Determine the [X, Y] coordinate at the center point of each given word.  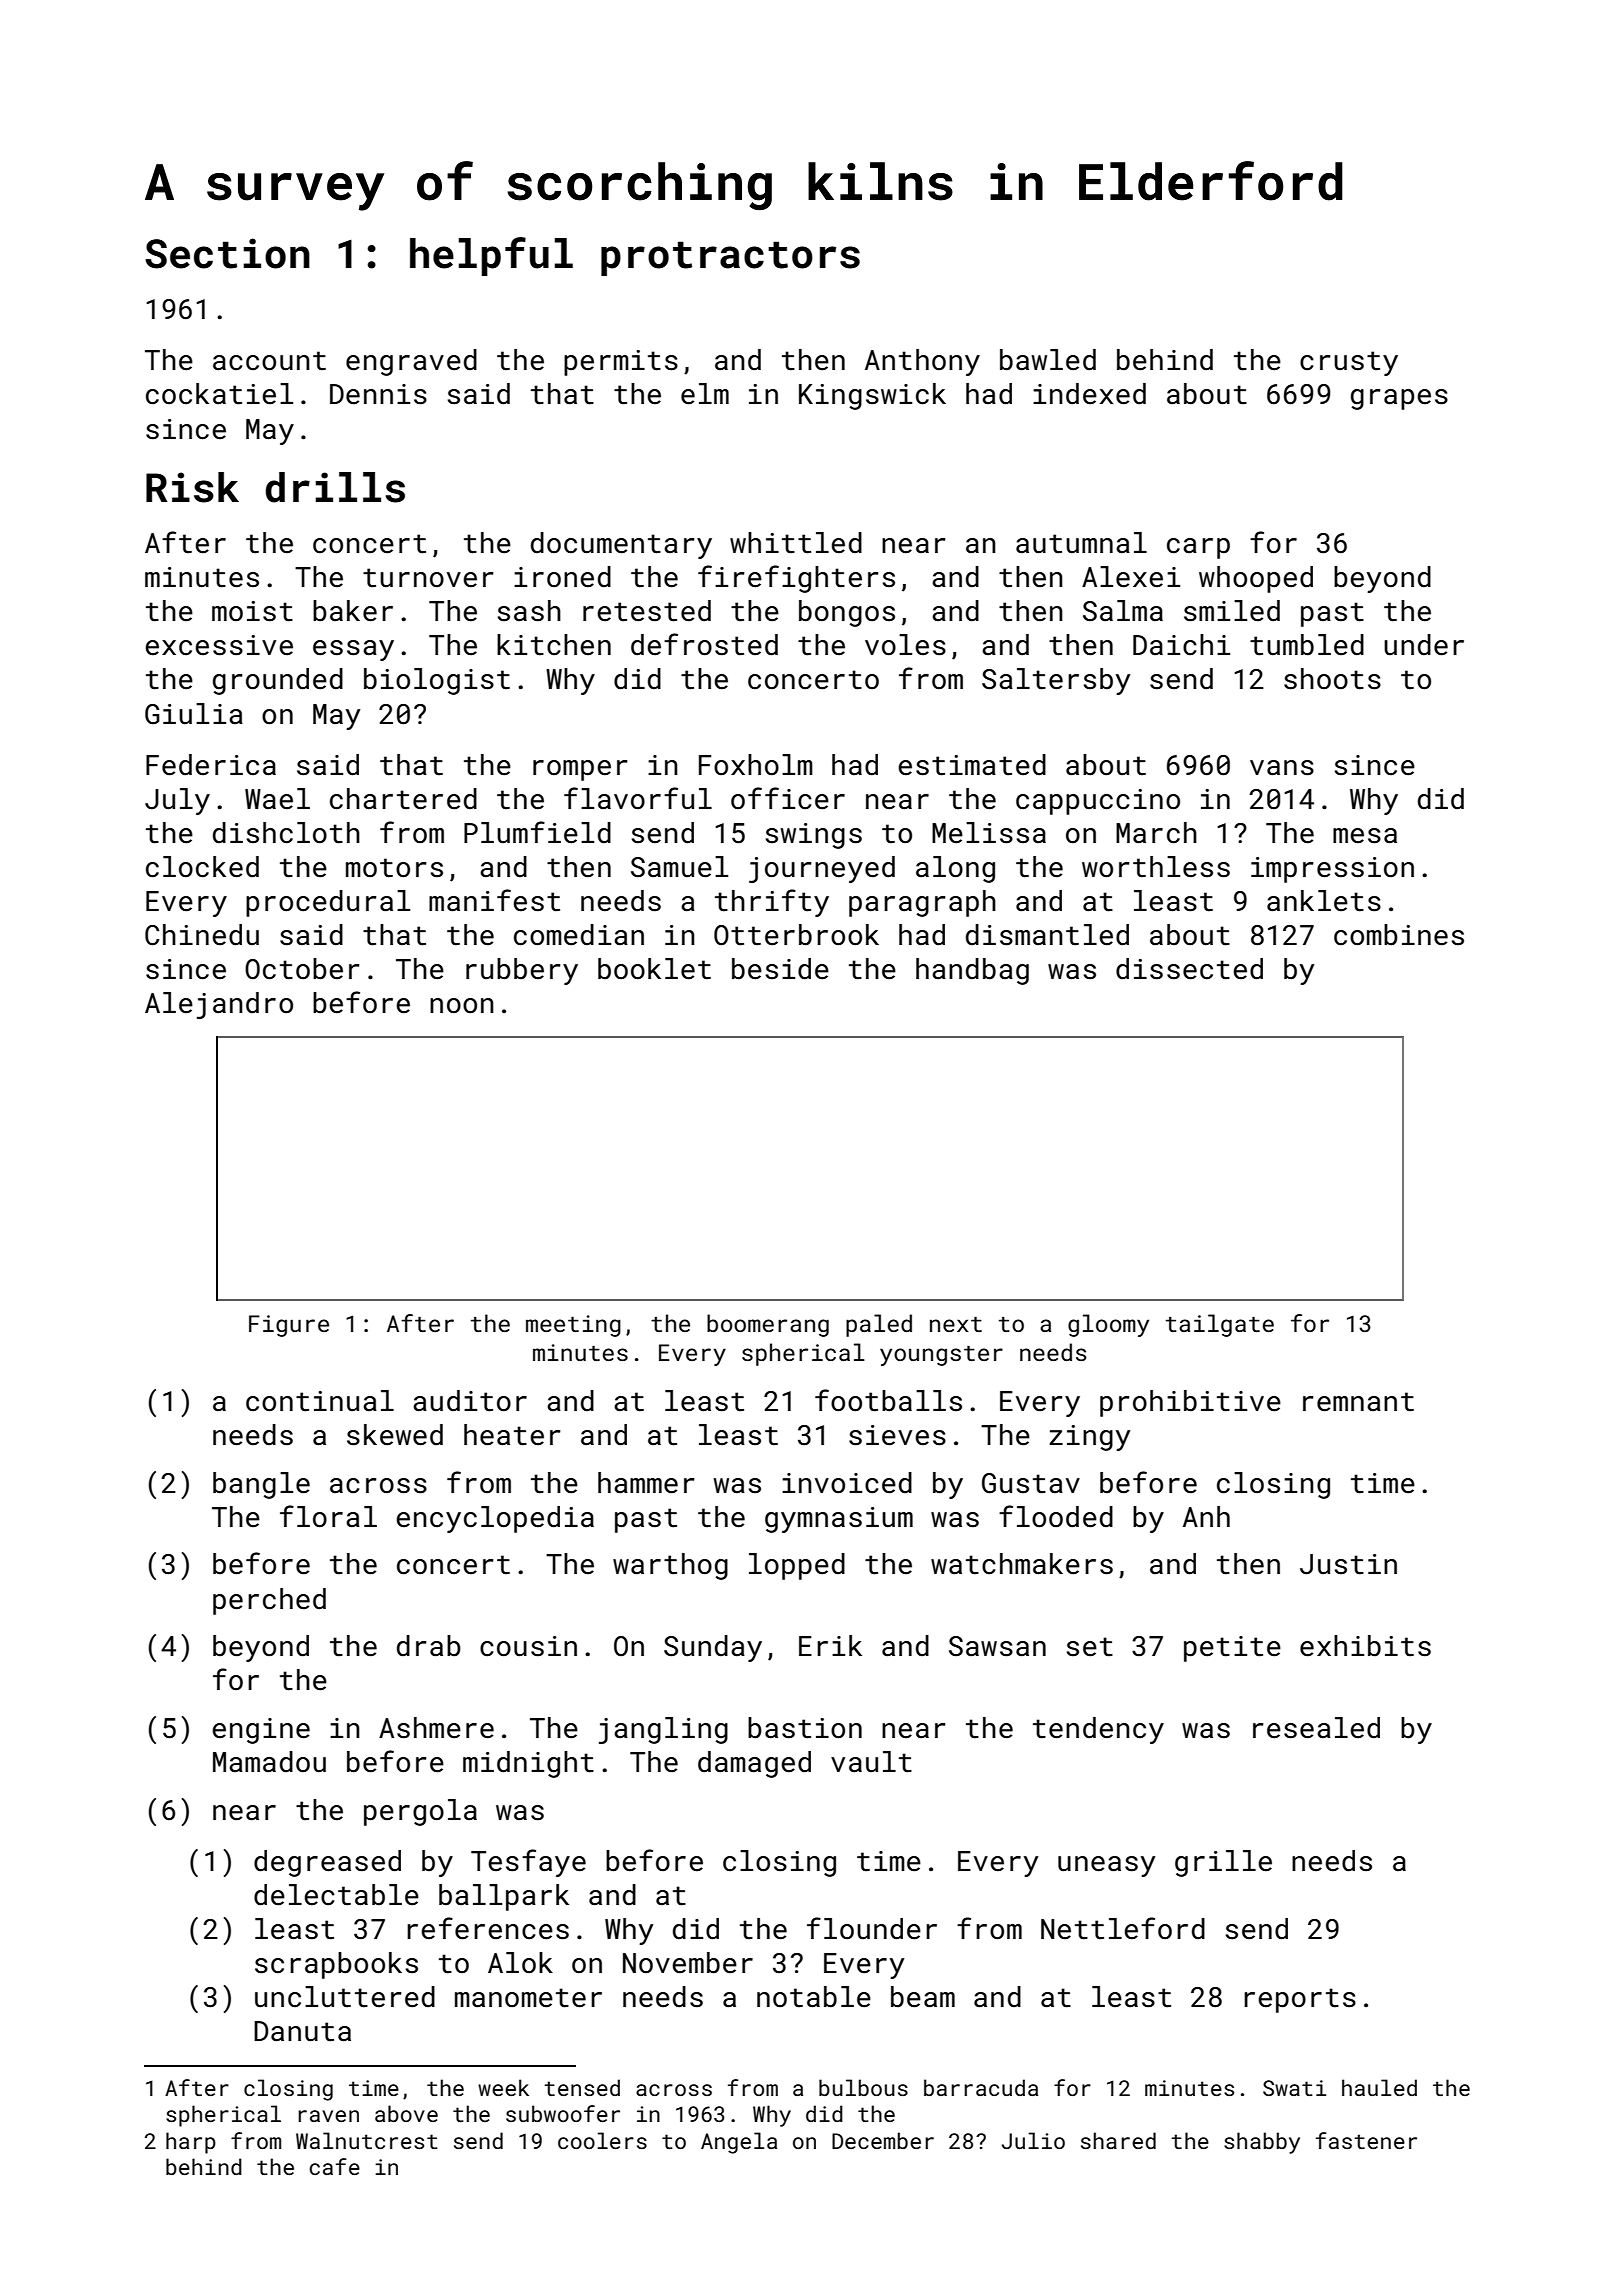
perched [269, 1601]
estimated [972, 765]
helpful [491, 256]
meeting [573, 1326]
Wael [277, 799]
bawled [1048, 360]
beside [780, 969]
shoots [1332, 679]
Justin [1348, 1564]
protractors [730, 258]
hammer [646, 1483]
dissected [1189, 969]
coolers [602, 2140]
